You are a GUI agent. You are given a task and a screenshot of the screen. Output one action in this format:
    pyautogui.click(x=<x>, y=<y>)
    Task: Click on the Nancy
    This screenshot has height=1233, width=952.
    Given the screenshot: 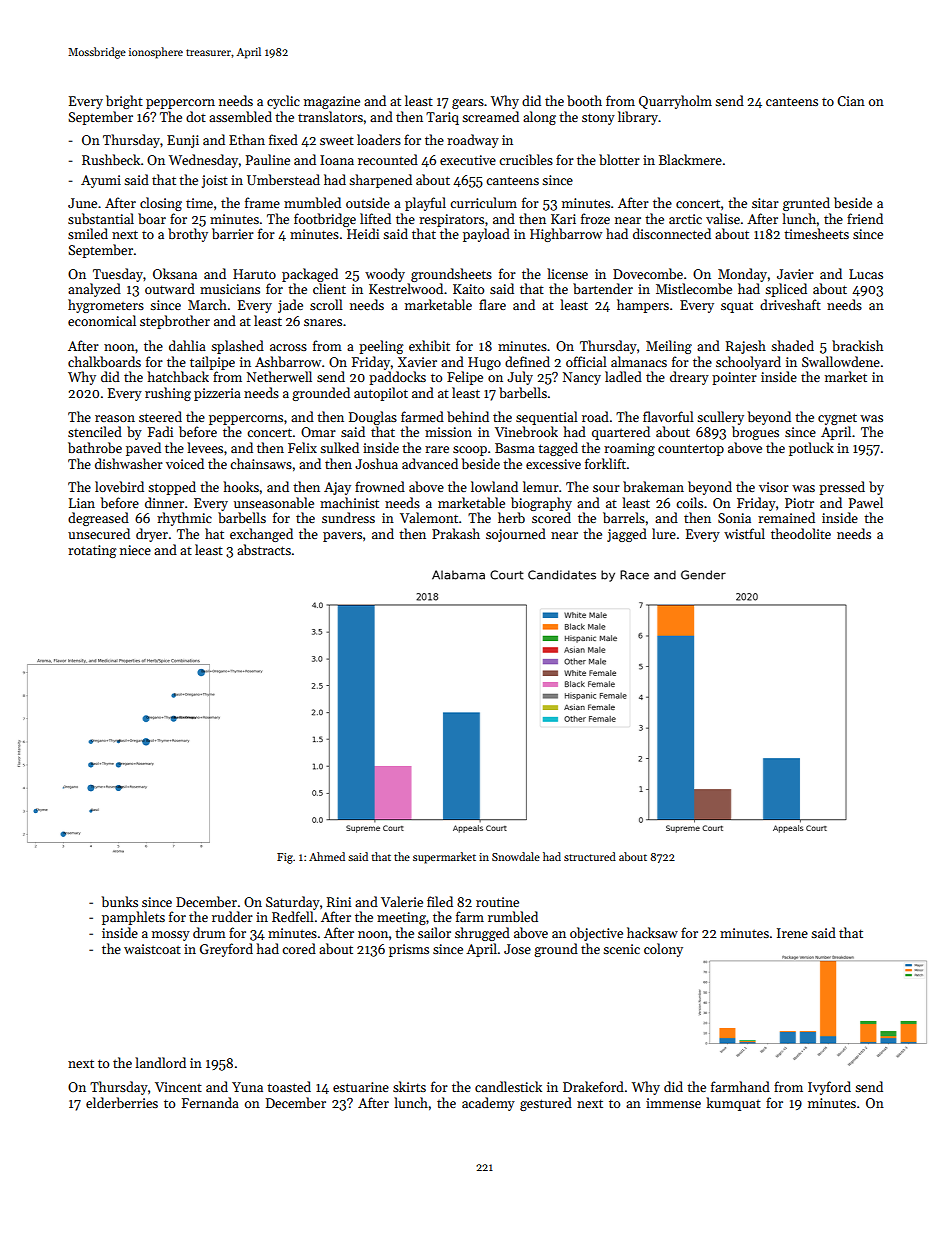 What is the action you would take?
    pyautogui.click(x=582, y=378)
